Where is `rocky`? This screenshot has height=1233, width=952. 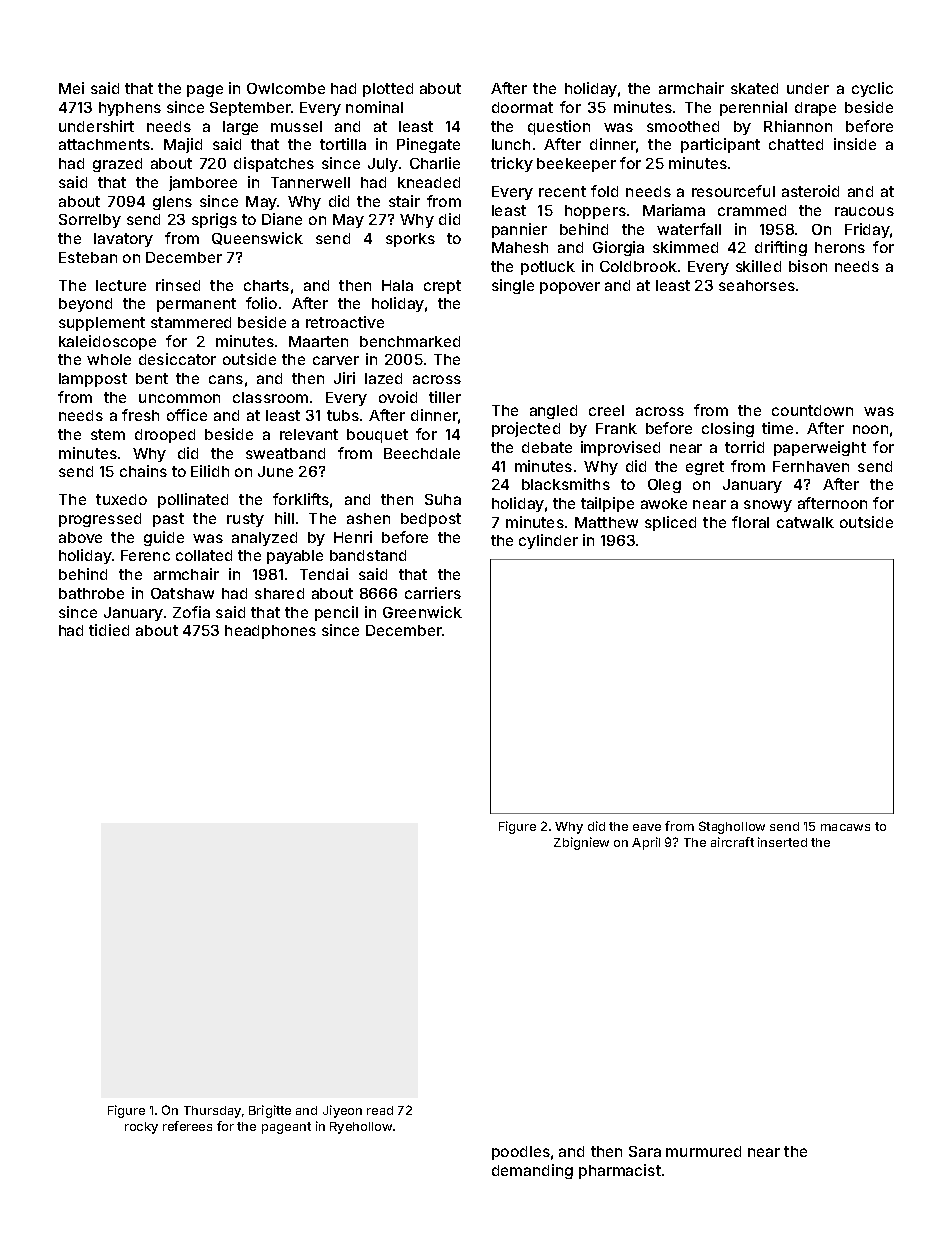 rocky is located at coordinates (141, 1128).
